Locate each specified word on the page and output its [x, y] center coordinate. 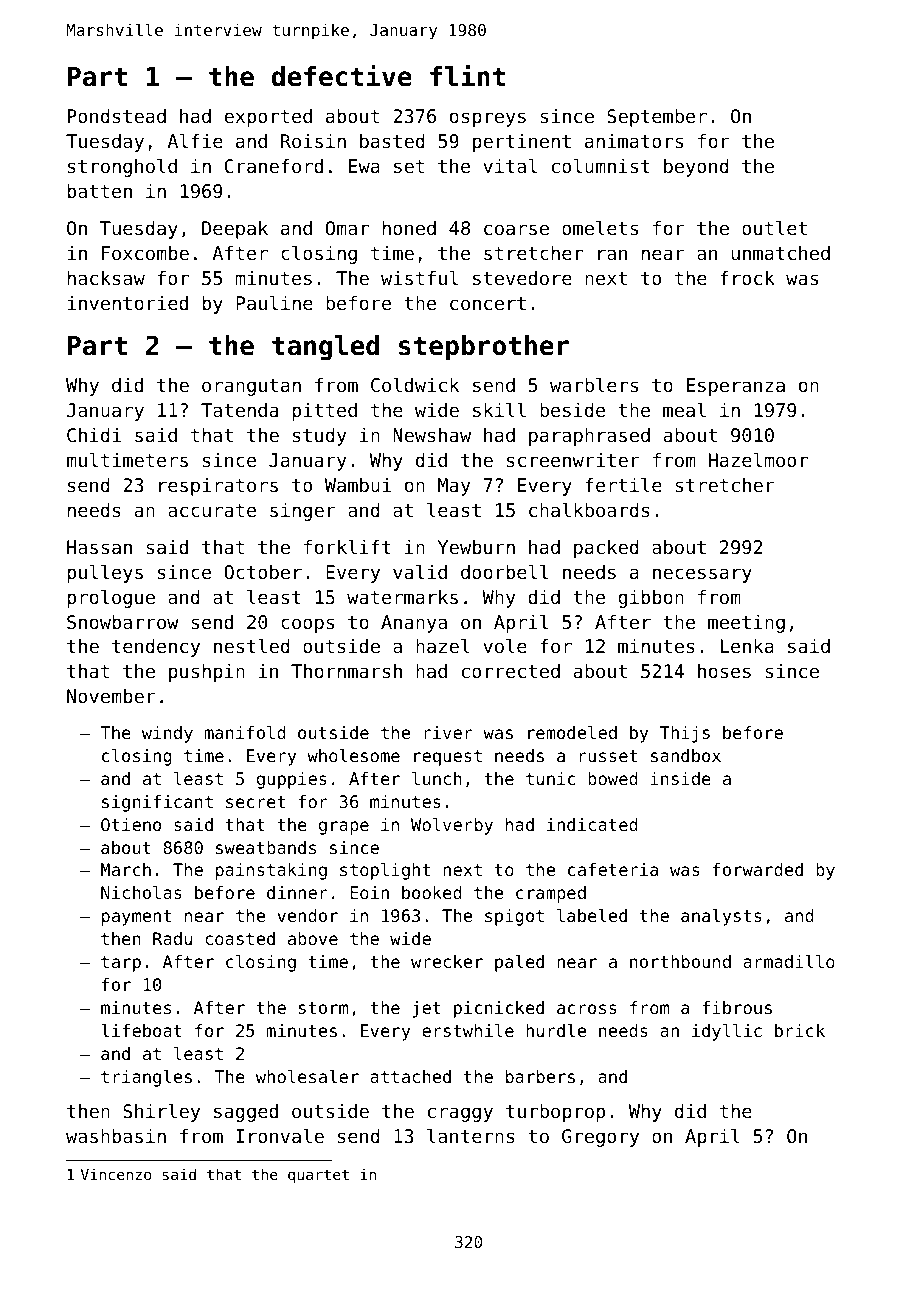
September [657, 118]
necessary [702, 575]
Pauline [274, 302]
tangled [325, 348]
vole [505, 645]
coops [307, 625]
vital [510, 165]
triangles [146, 1078]
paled [519, 963]
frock [747, 278]
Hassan [99, 547]
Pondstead [117, 116]
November [111, 696]
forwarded [758, 869]
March [126, 869]
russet [608, 756]
